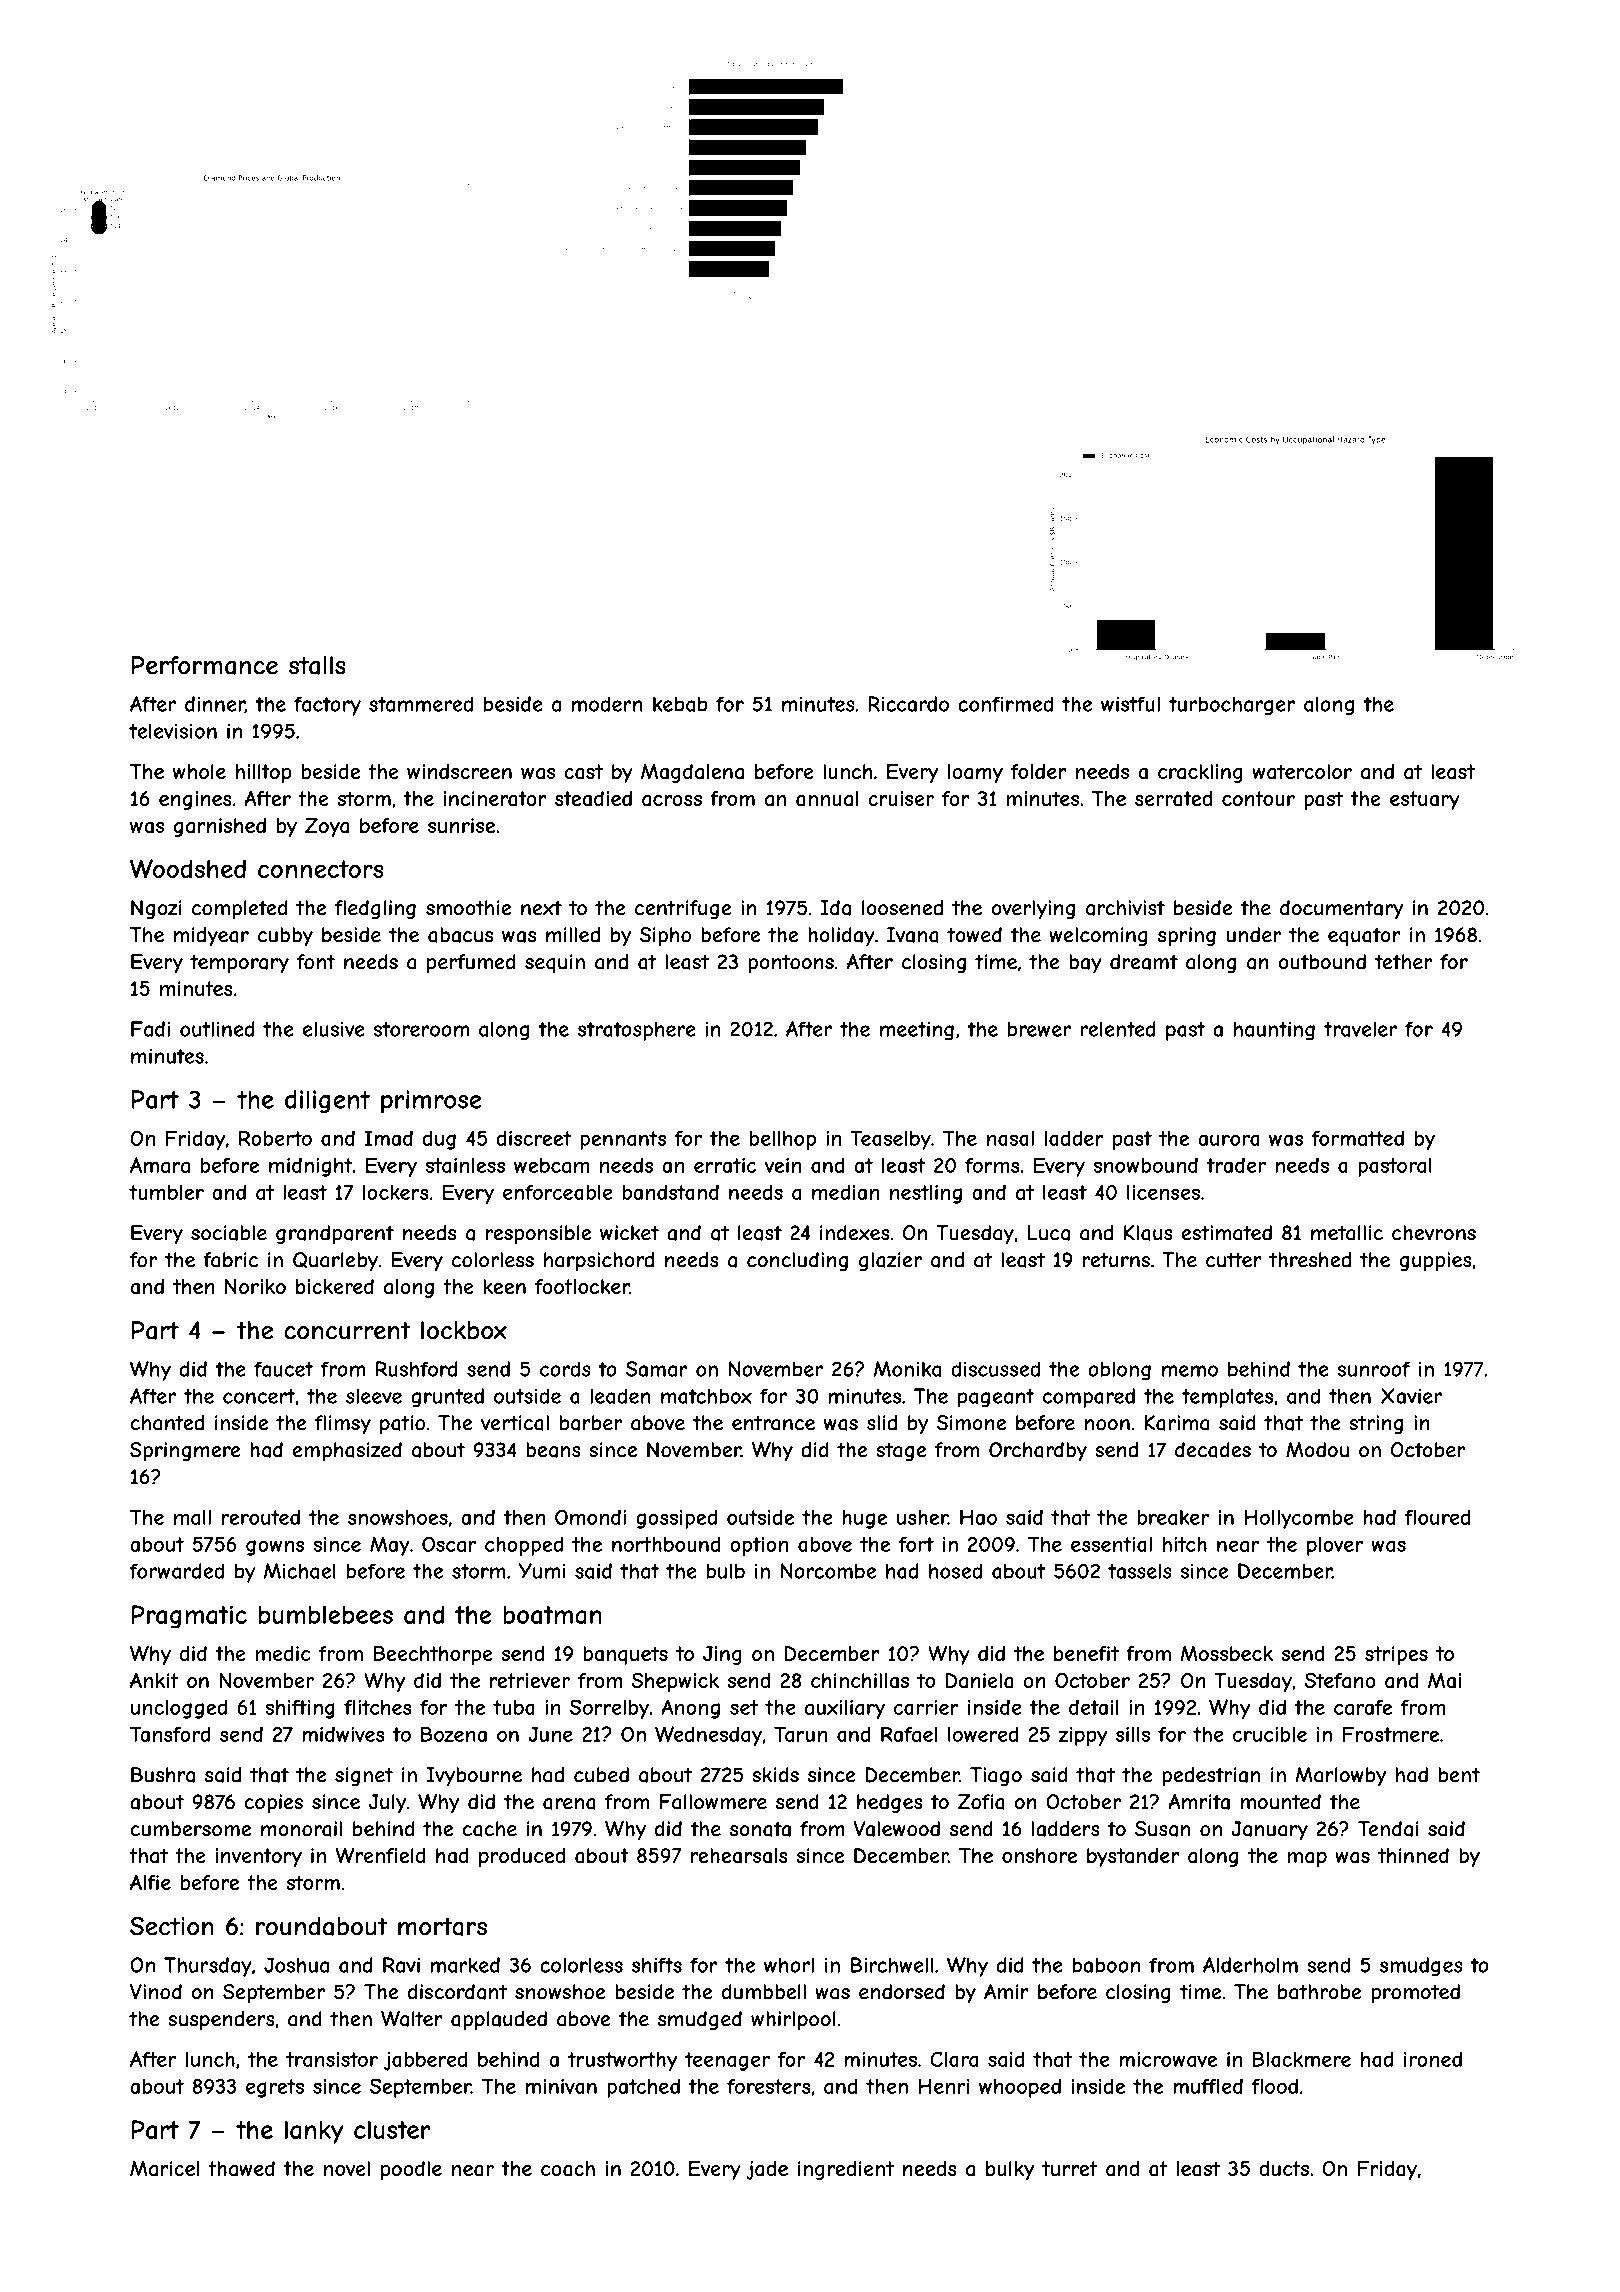 This screenshot has height=2292, width=1620. Describe the element at coordinates (791, 964) in the screenshot. I see `pontoons` at that location.
